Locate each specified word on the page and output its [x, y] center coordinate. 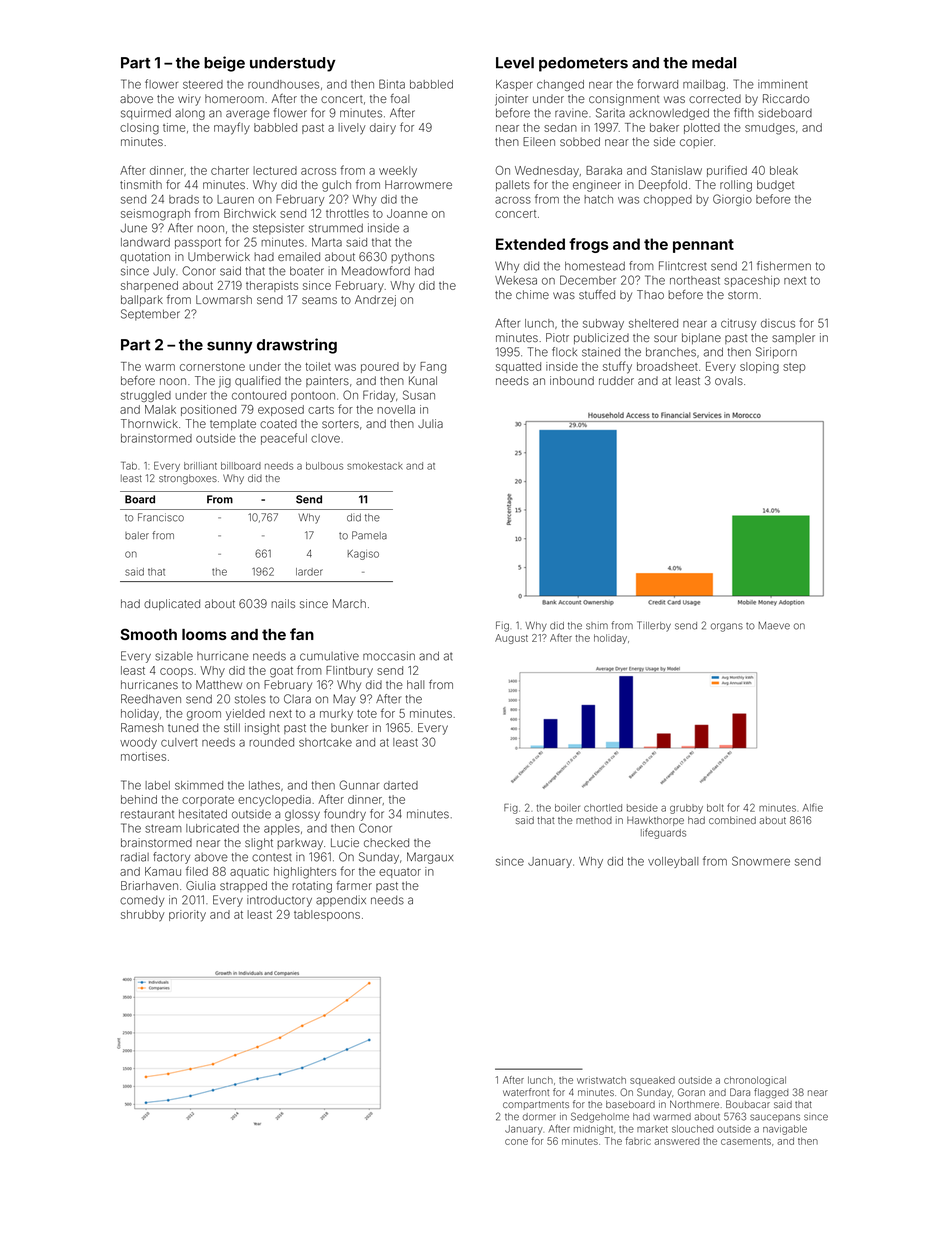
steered [203, 84]
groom [204, 716]
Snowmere [761, 861]
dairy [383, 129]
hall [415, 684]
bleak [784, 170]
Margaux [430, 858]
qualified [258, 381]
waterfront [526, 1092]
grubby [686, 809]
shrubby [142, 916]
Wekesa [516, 280]
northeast [695, 280]
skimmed [199, 785]
